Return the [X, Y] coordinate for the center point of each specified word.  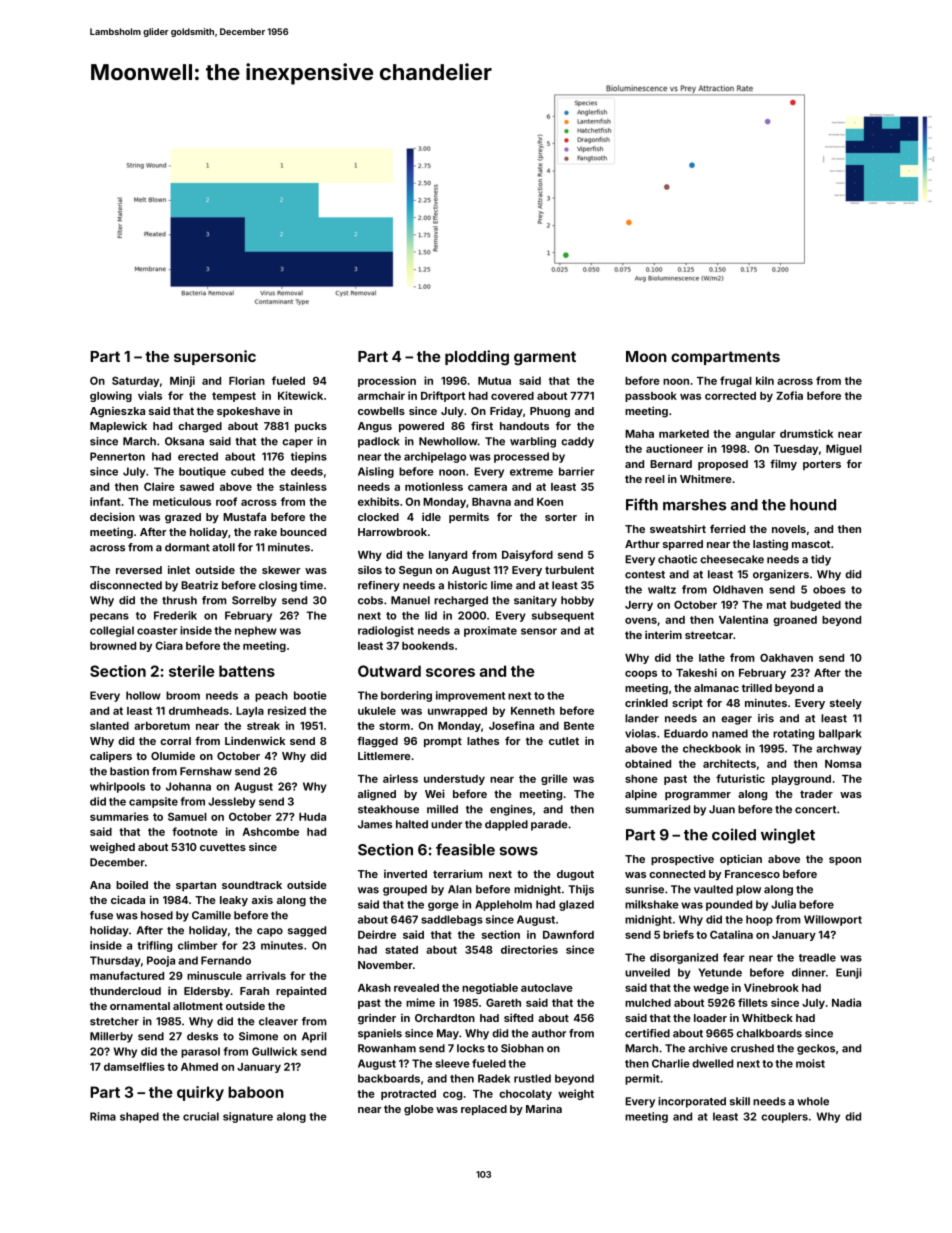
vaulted [713, 889]
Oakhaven [786, 657]
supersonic [215, 357]
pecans [109, 617]
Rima [103, 1116]
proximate [490, 631]
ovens [641, 620]
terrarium [458, 873]
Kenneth [533, 711]
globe [419, 1110]
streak [263, 726]
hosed [157, 915]
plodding [477, 358]
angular [755, 435]
